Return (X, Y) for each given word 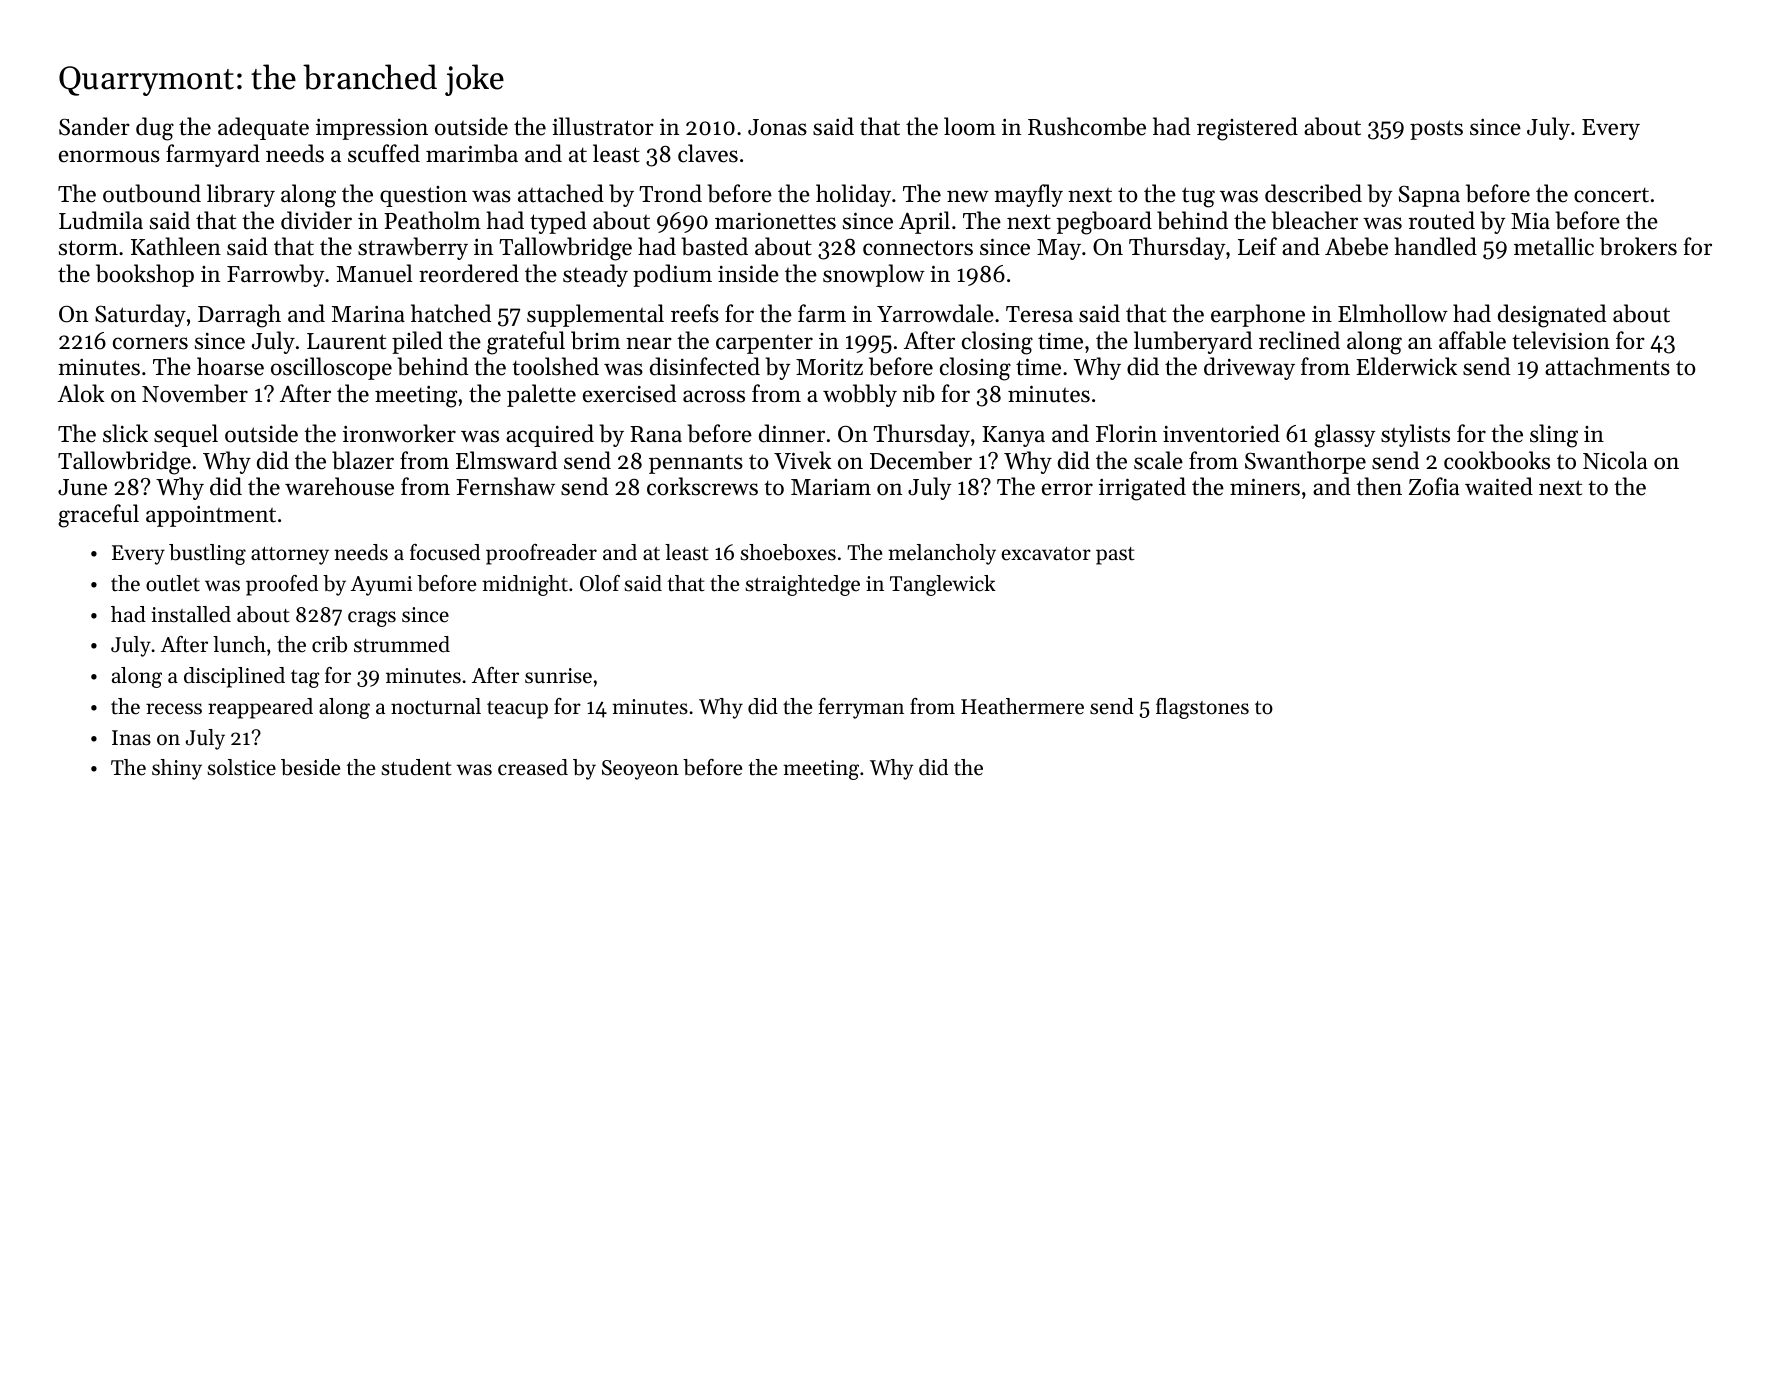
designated (1552, 316)
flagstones (1202, 708)
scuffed (384, 153)
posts (1436, 130)
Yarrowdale (935, 313)
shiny (177, 769)
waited (1499, 486)
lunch (239, 644)
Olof (600, 583)
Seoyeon (640, 770)
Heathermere (1022, 706)
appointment (211, 516)
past (1115, 556)
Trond (670, 193)
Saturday (140, 315)
